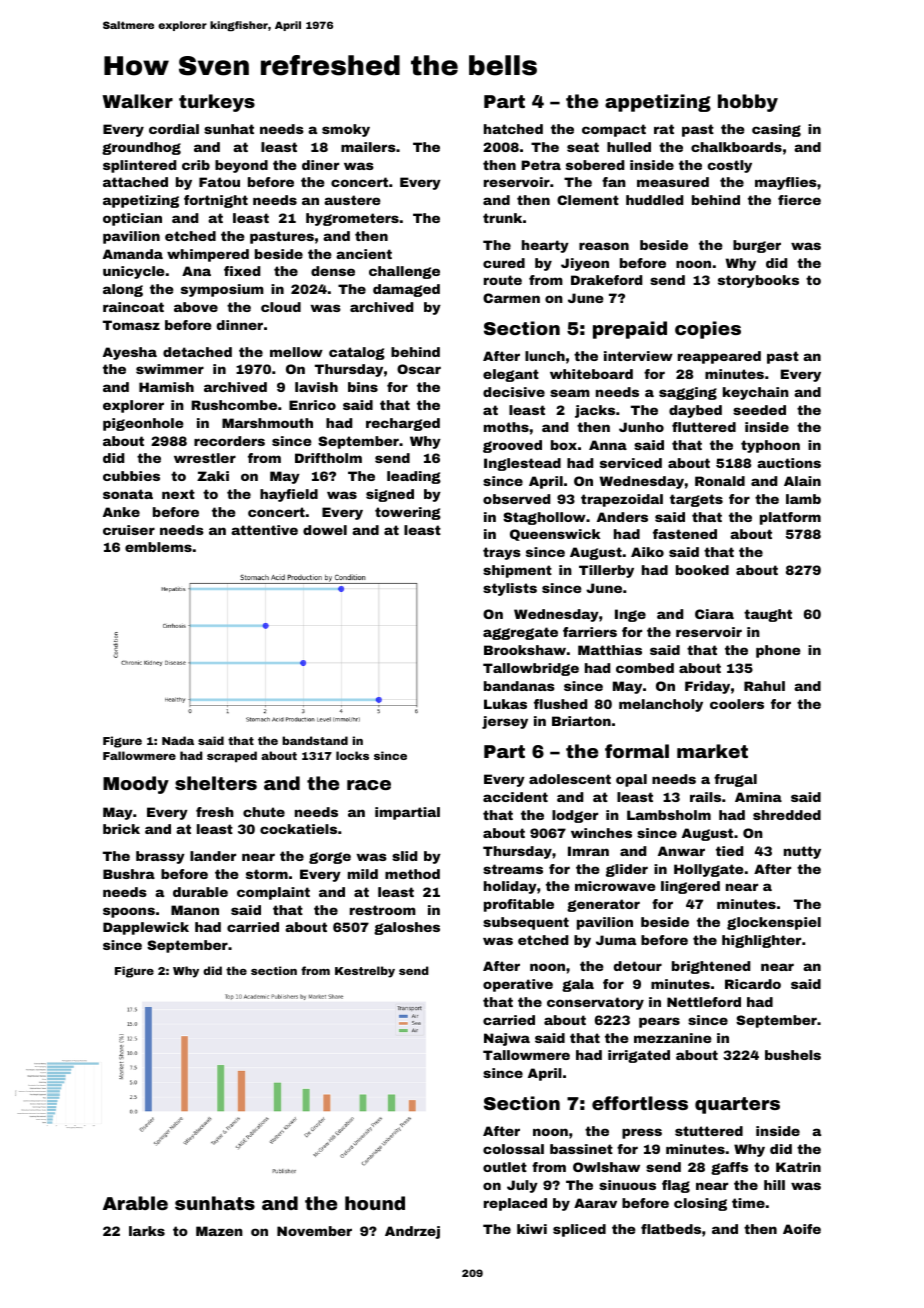 This document has width=924, height=1308. What do you see at coordinates (748, 103) in the document?
I see `hobby` at bounding box center [748, 103].
